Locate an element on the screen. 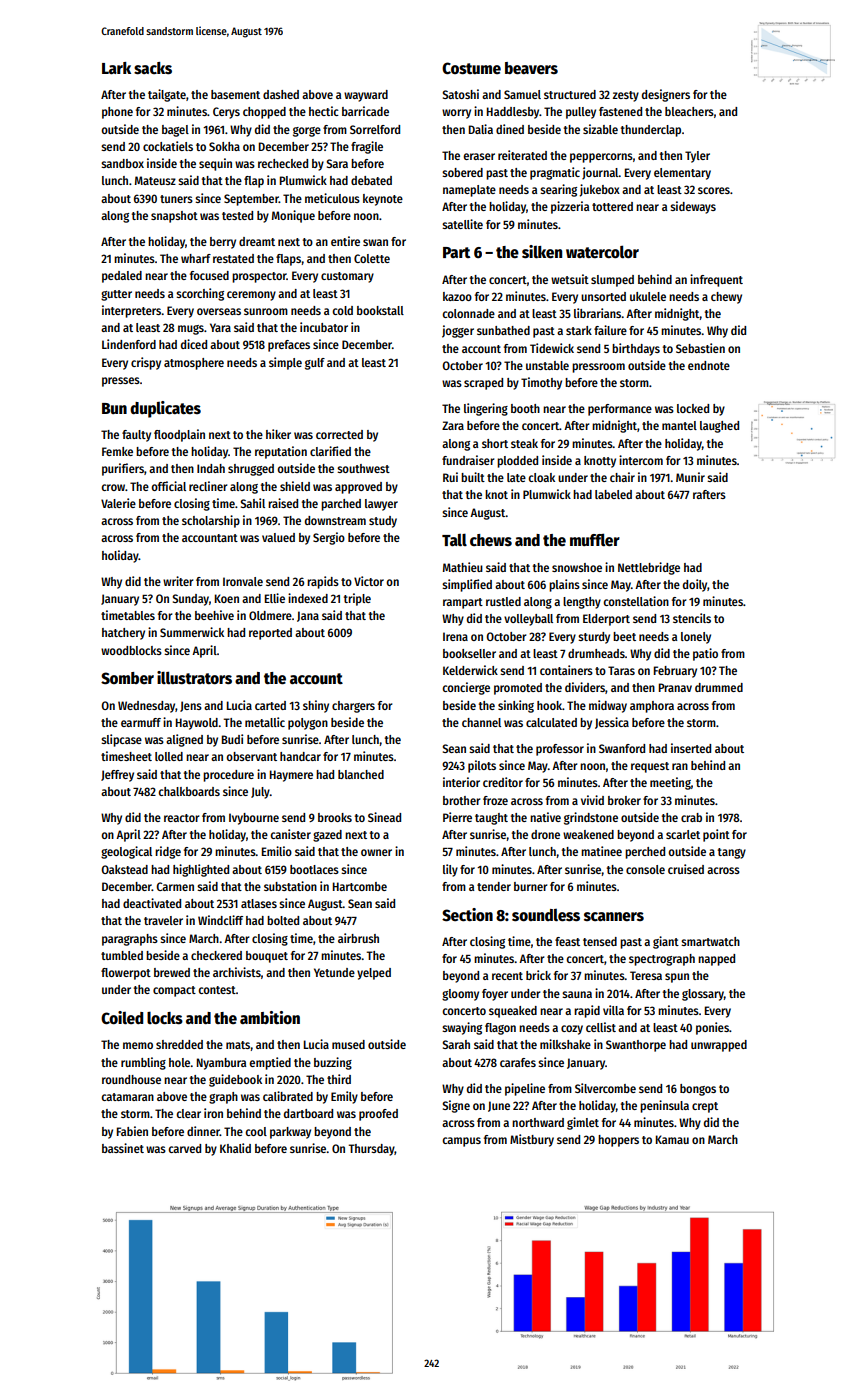 The width and height of the screenshot is (849, 1400). chopped is located at coordinates (264, 113).
